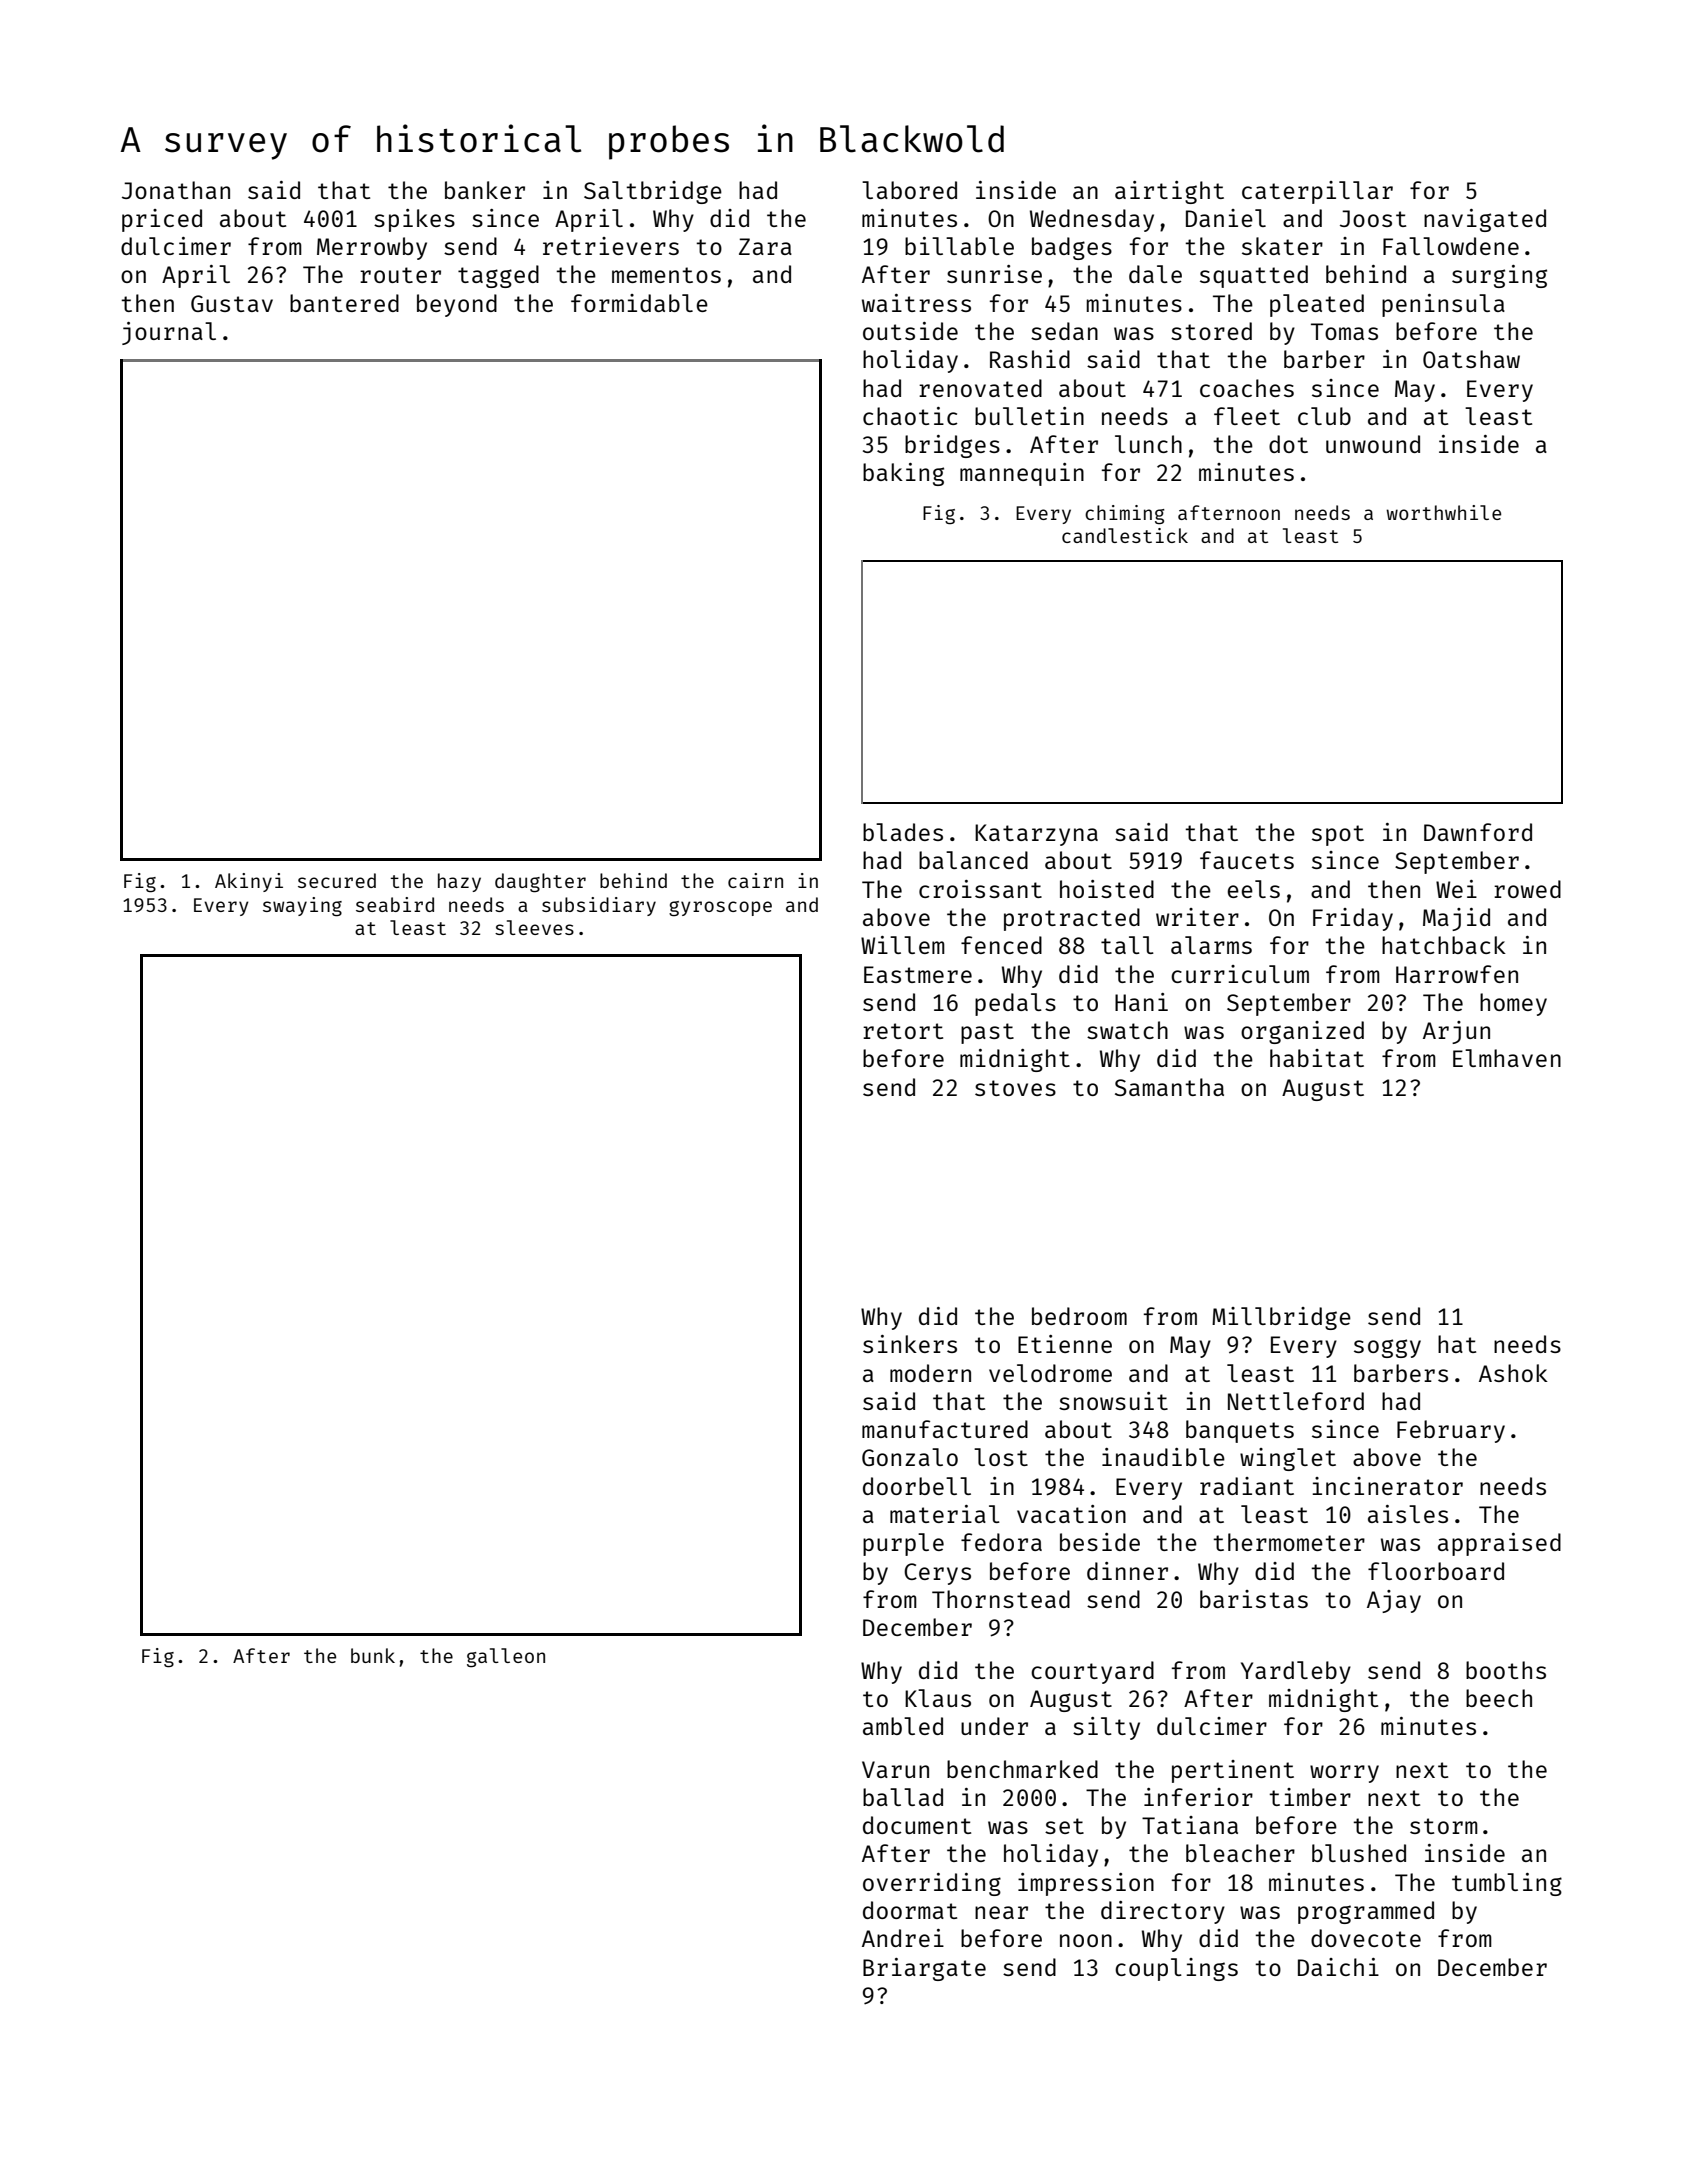 The width and height of the screenshot is (1683, 2178). What do you see at coordinates (1127, 1030) in the screenshot?
I see `swatch` at bounding box center [1127, 1030].
